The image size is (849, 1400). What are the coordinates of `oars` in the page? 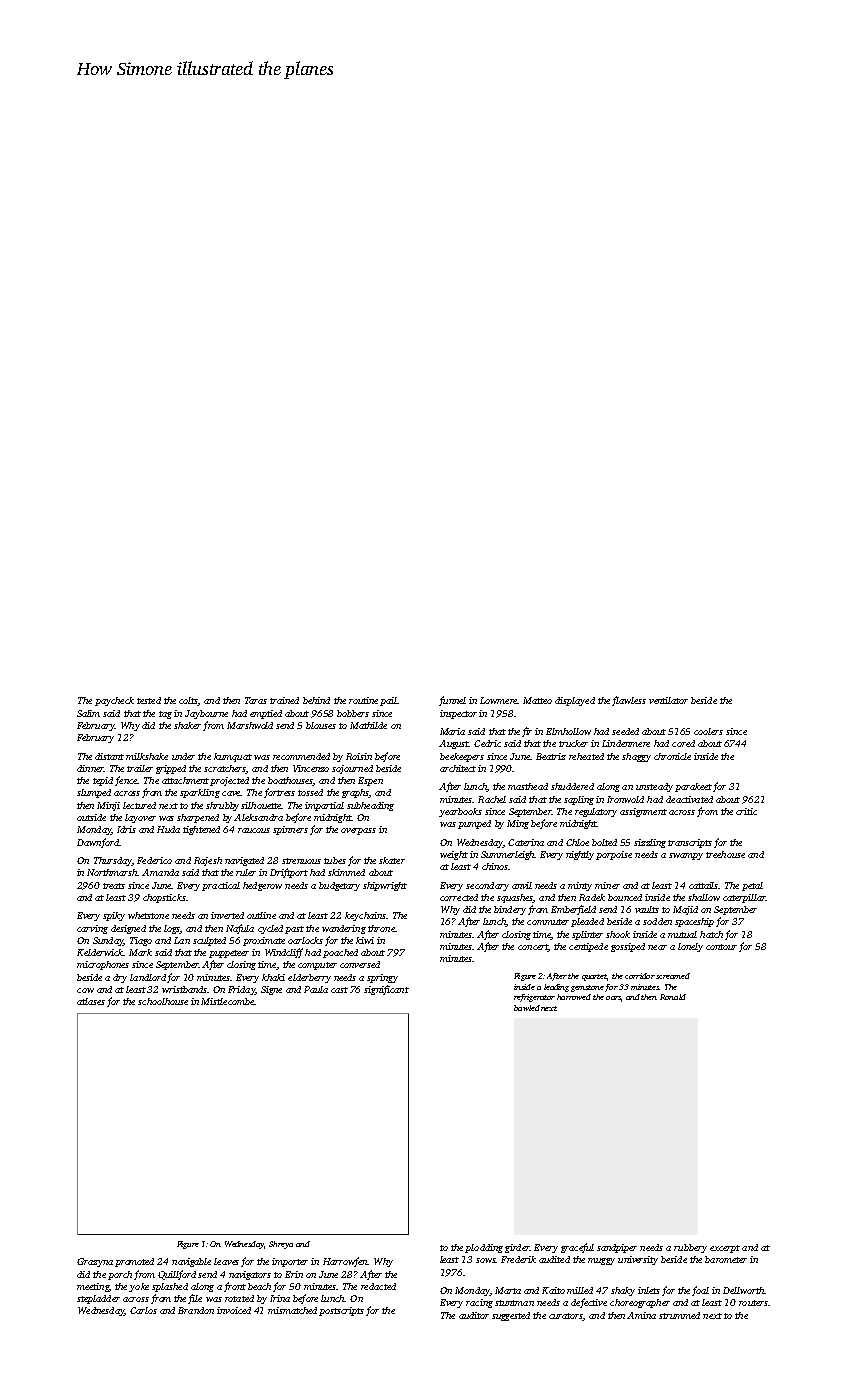 It's located at (613, 998).
